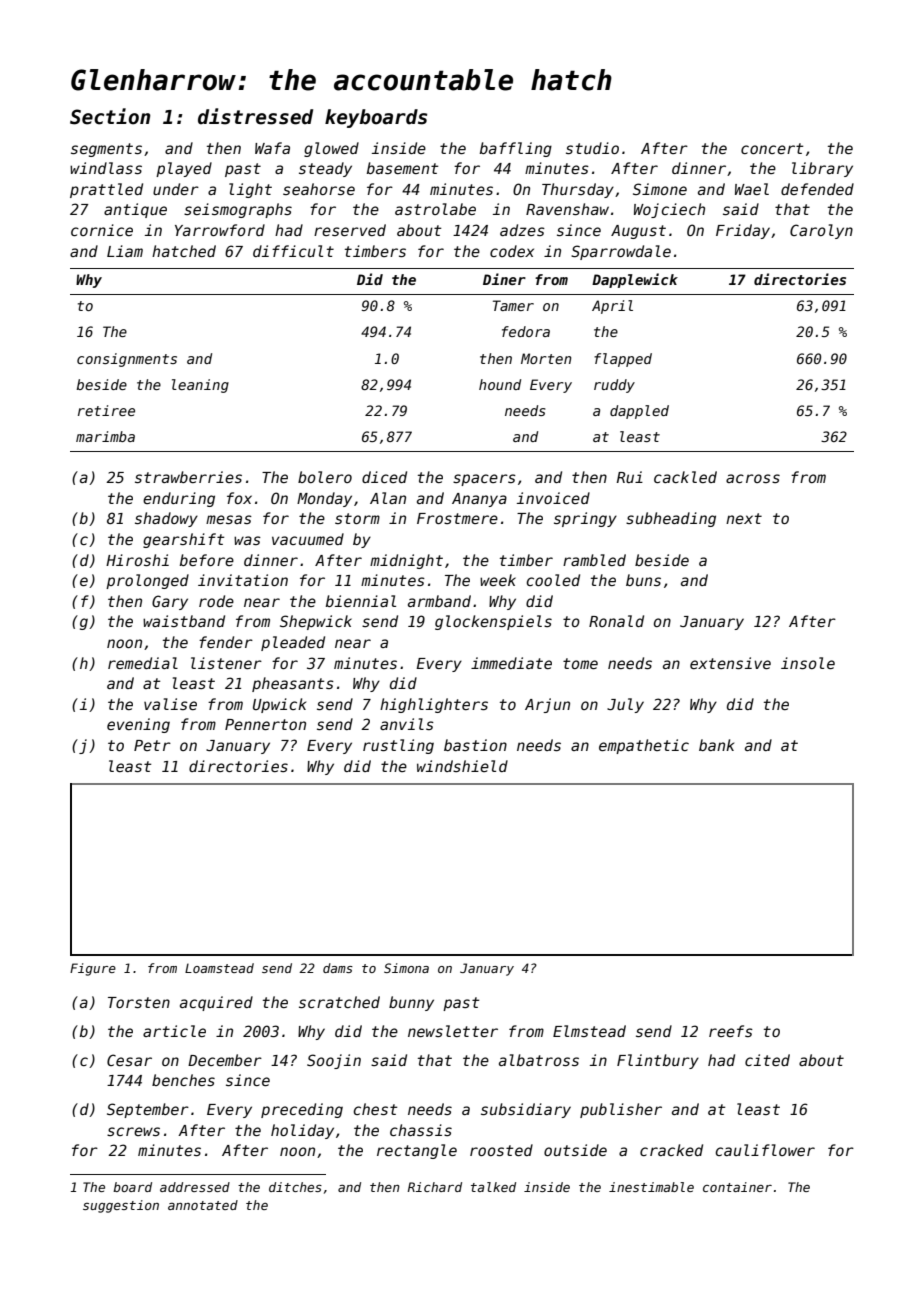  What do you see at coordinates (462, 766) in the screenshot?
I see `windshield` at bounding box center [462, 766].
